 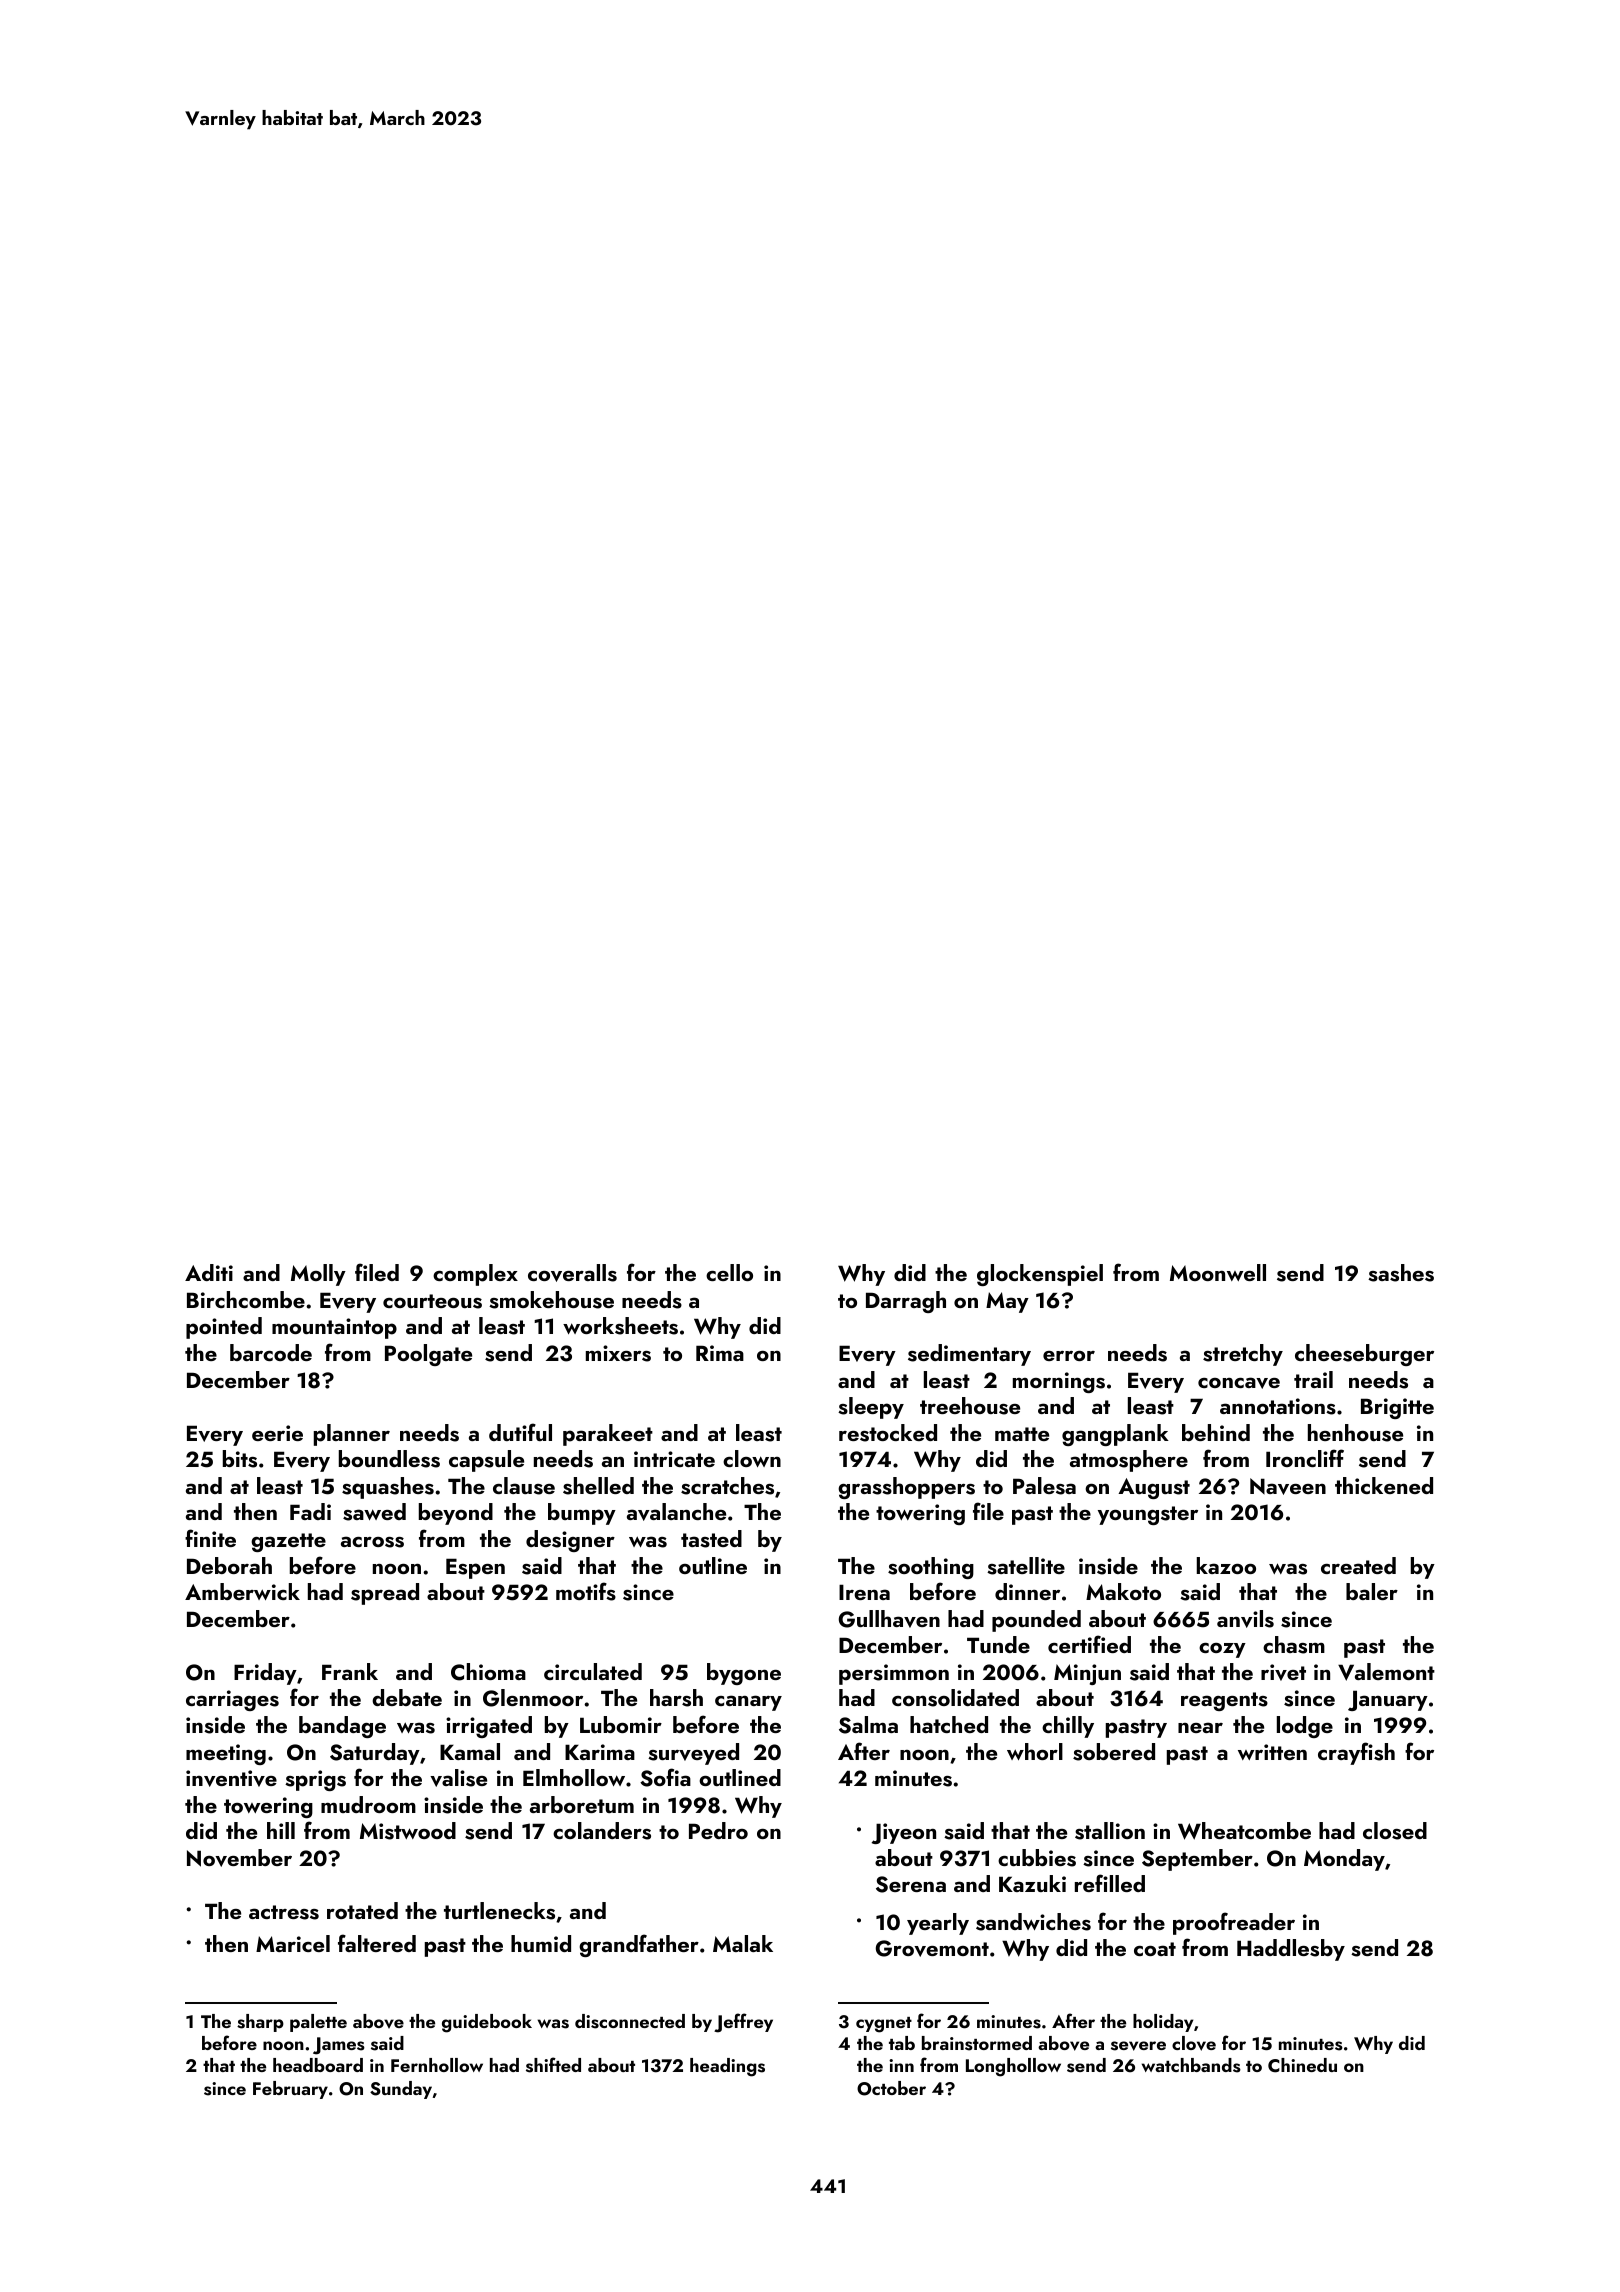 I want to click on inventive, so click(x=231, y=1778).
